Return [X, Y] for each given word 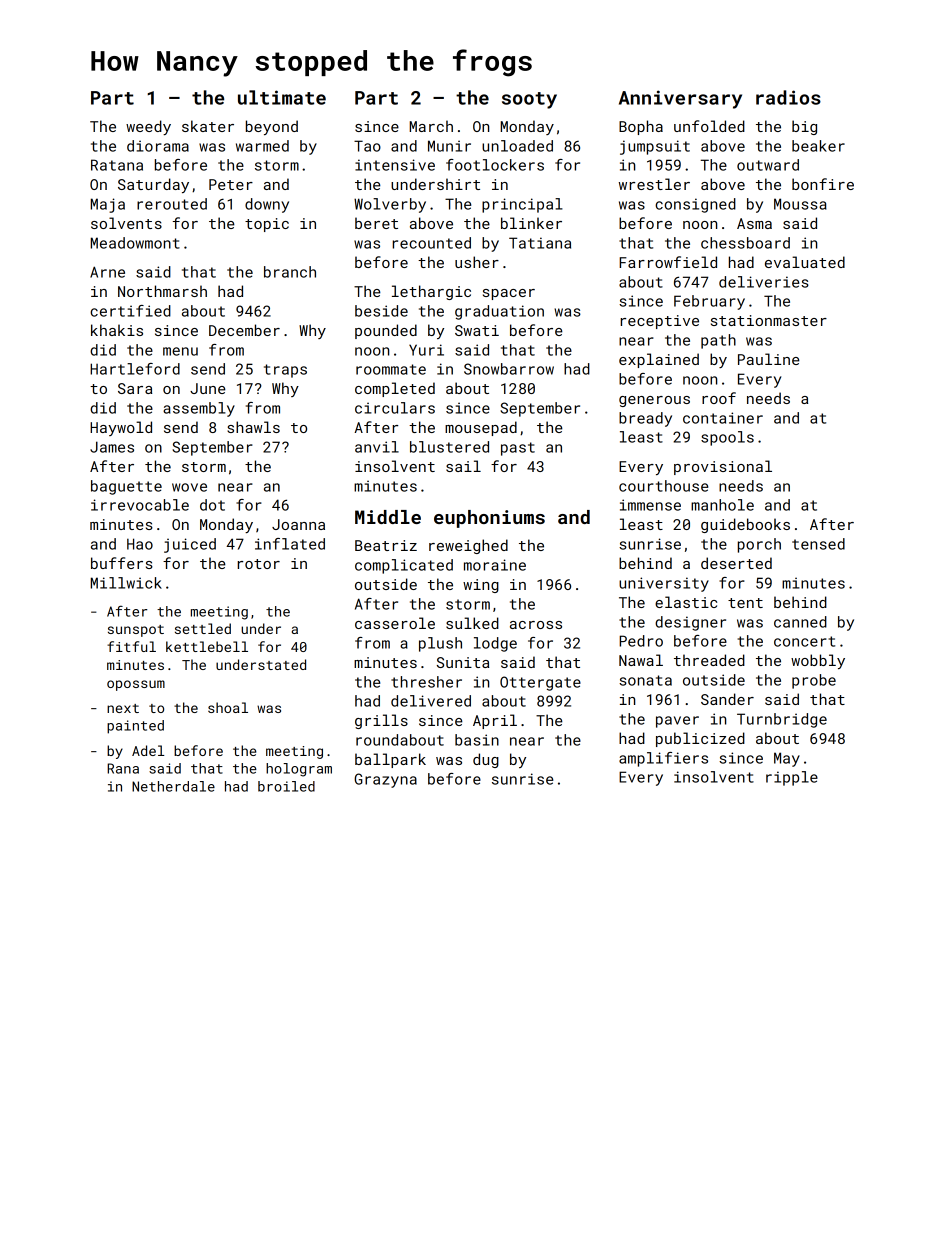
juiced [190, 545]
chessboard [745, 243]
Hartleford [135, 369]
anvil [377, 447]
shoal [228, 707]
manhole [722, 505]
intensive [395, 165]
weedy [148, 127]
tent [745, 603]
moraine [495, 565]
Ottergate [540, 683]
